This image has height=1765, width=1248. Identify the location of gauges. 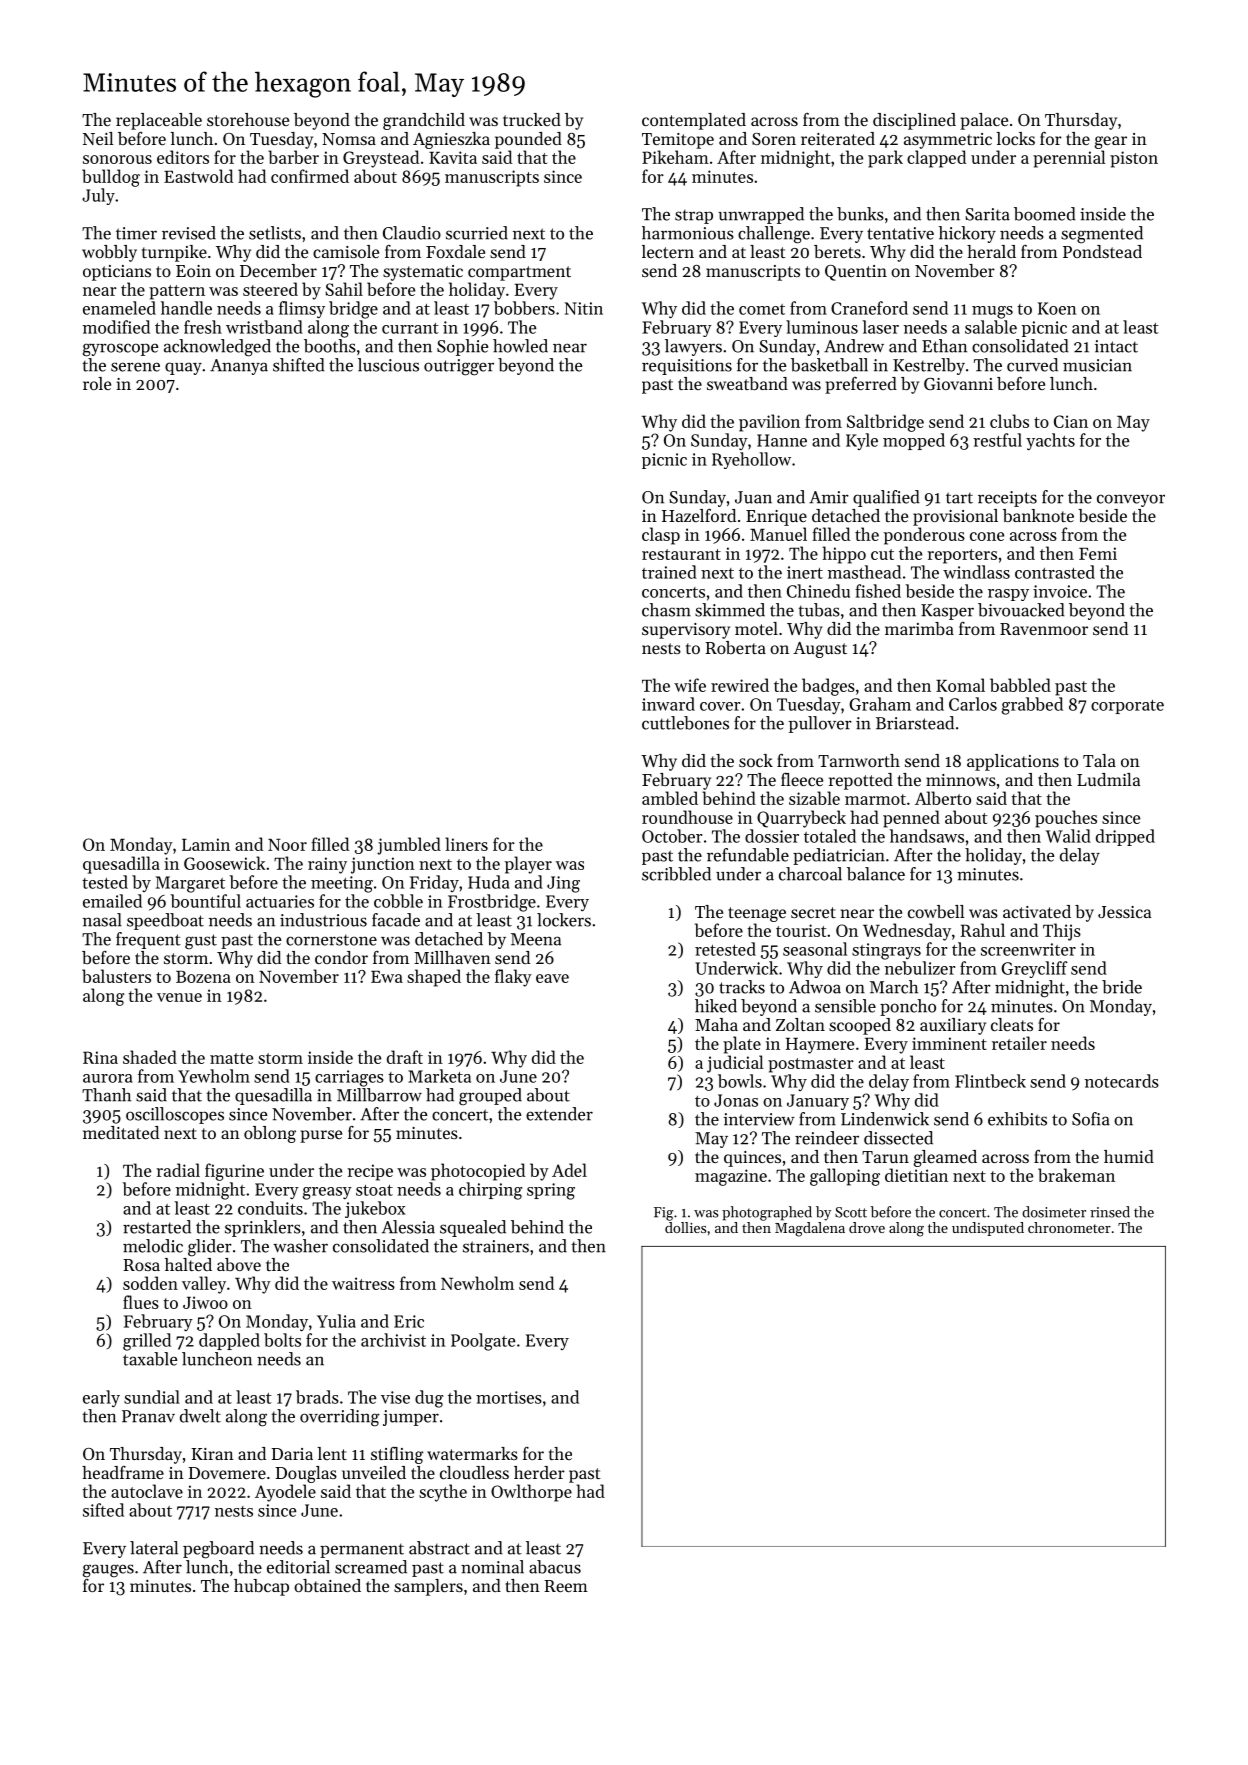
(108, 1571).
